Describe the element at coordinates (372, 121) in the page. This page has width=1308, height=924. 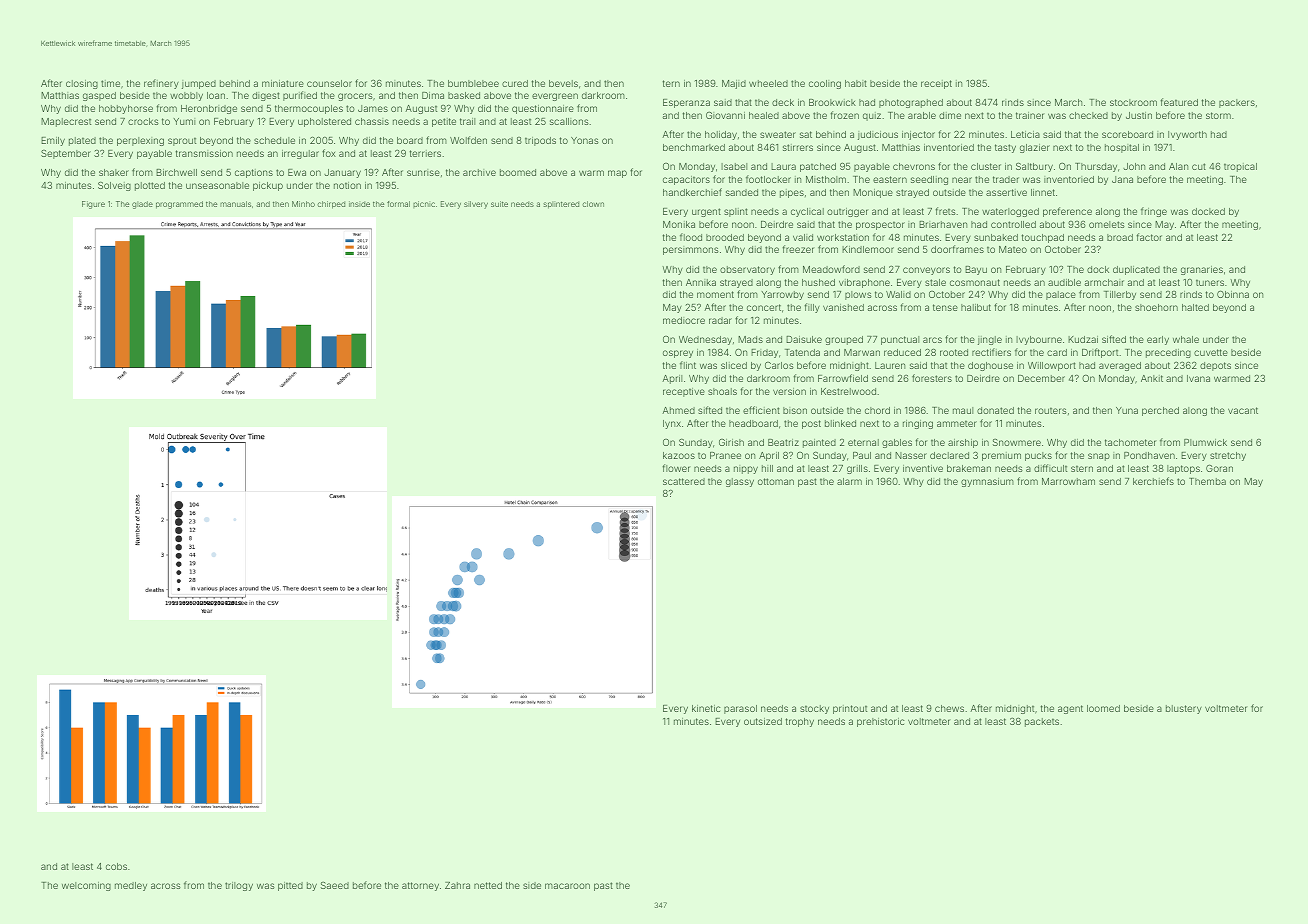
I see `chassis` at that location.
